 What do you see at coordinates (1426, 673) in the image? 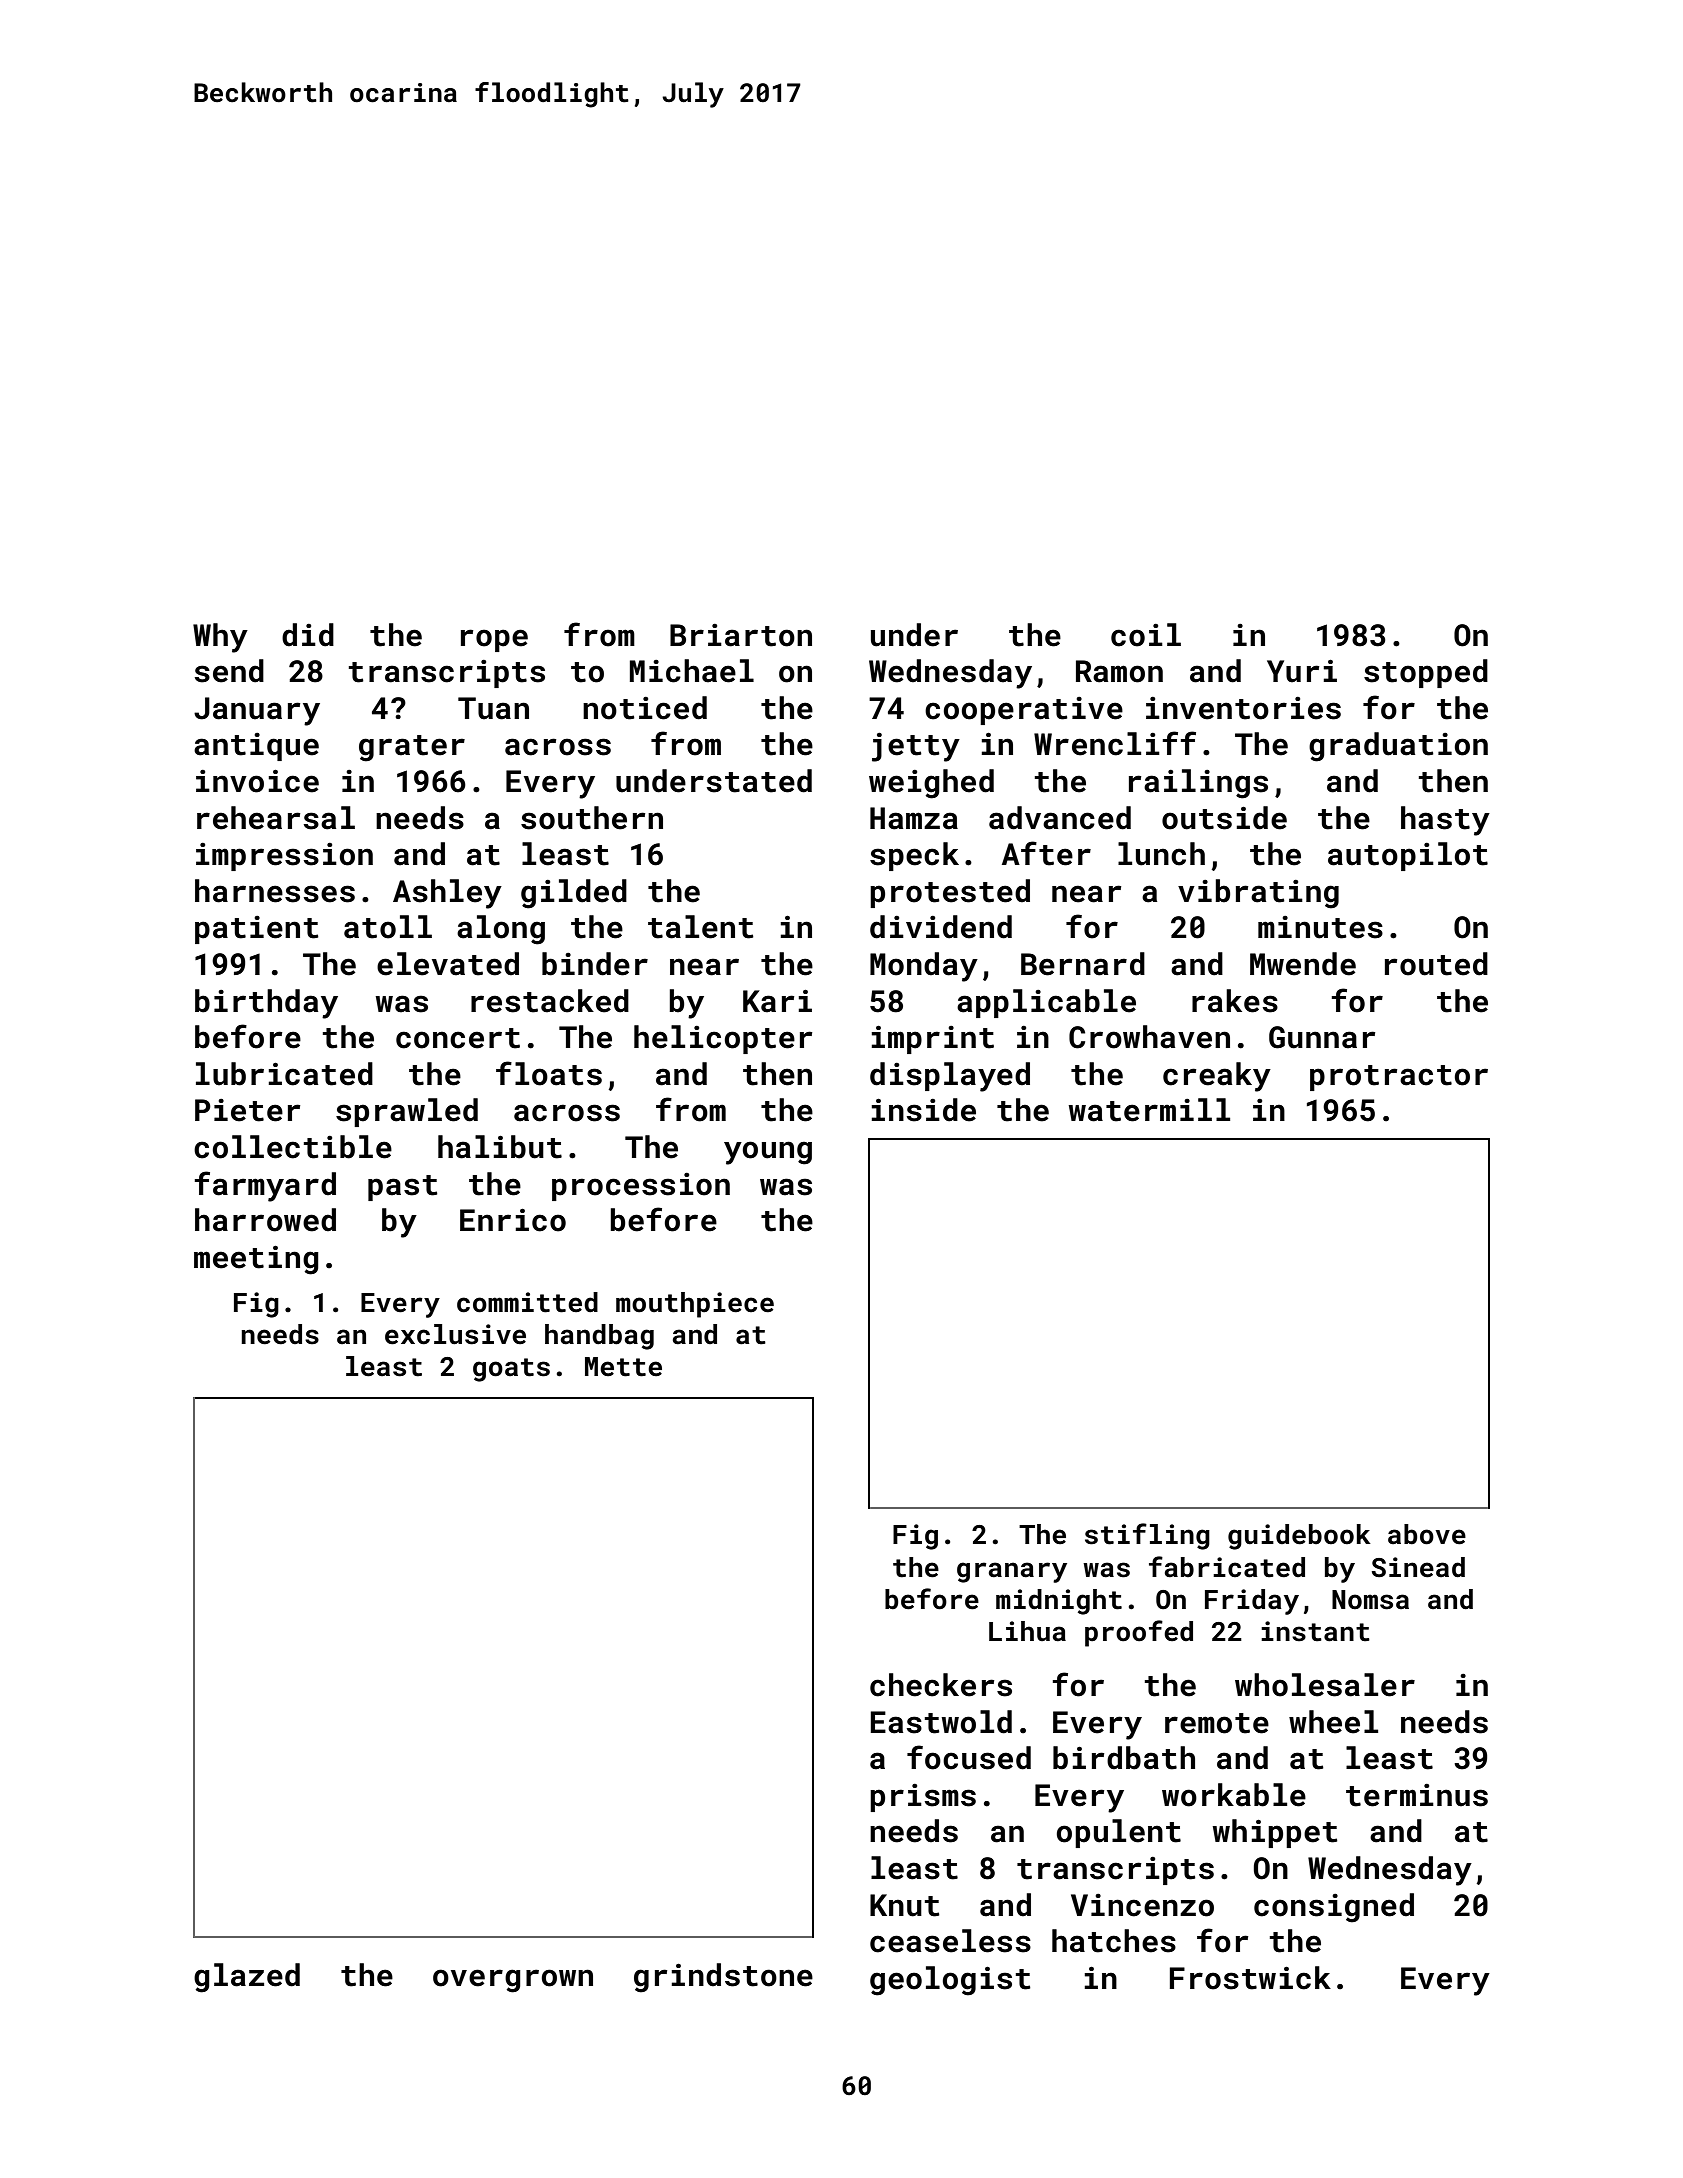
I see `stopped` at bounding box center [1426, 673].
